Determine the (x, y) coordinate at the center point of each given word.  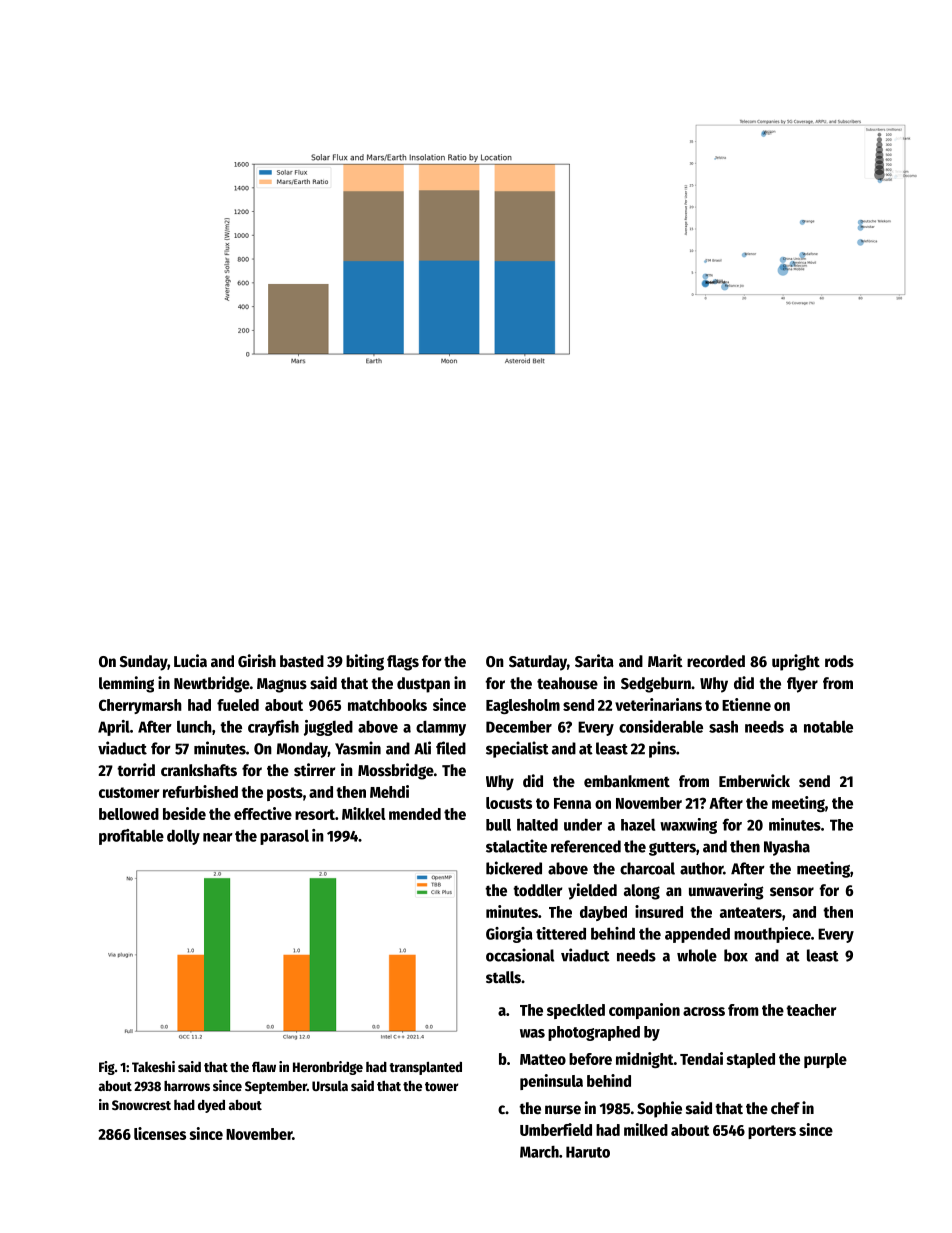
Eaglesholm (523, 706)
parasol (284, 837)
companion (644, 1011)
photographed (594, 1033)
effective (263, 813)
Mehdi (389, 791)
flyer (802, 685)
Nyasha (787, 848)
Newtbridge (212, 684)
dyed (211, 1106)
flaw (264, 1066)
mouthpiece (772, 935)
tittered (561, 933)
